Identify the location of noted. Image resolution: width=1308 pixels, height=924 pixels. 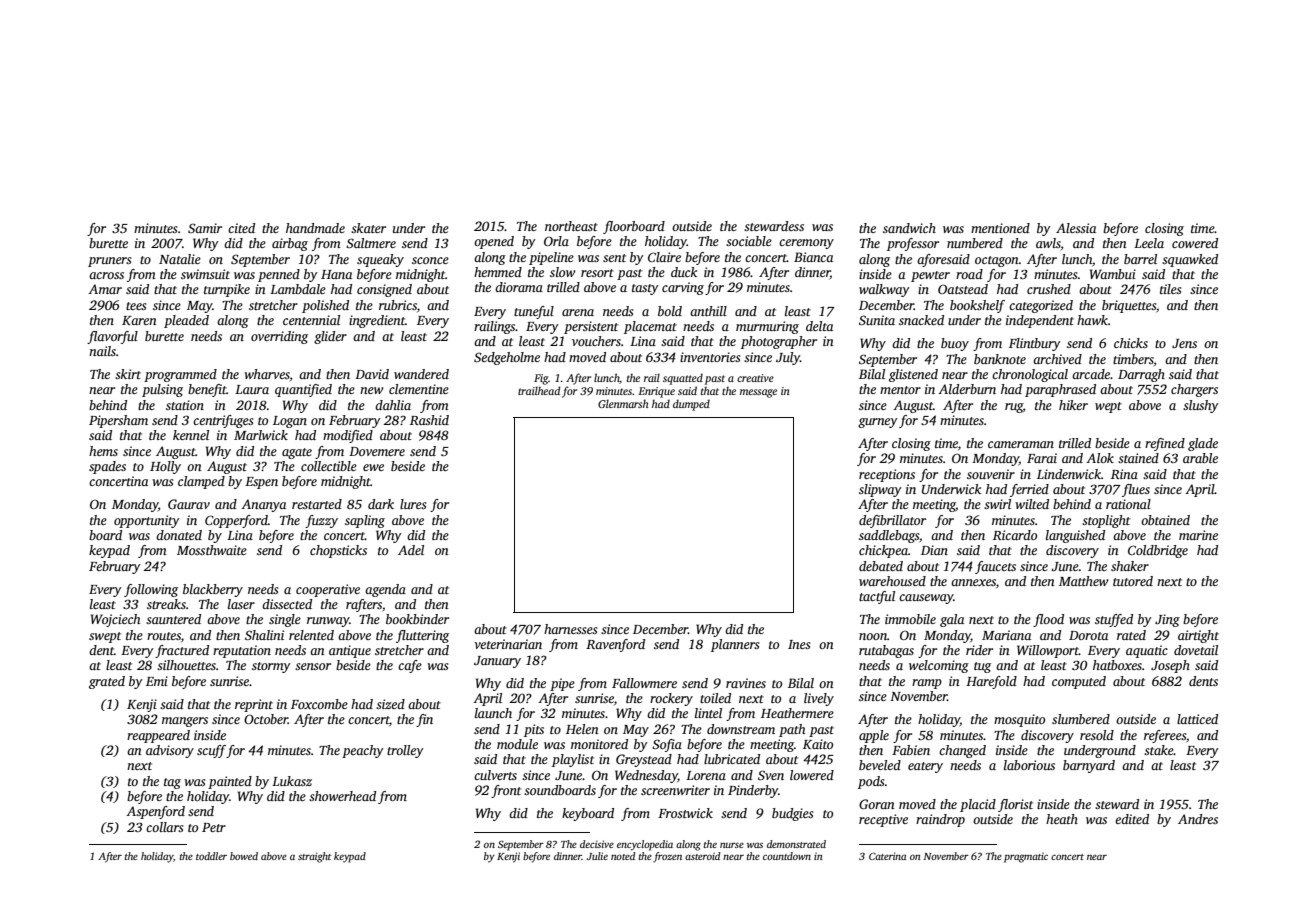
(623, 856).
